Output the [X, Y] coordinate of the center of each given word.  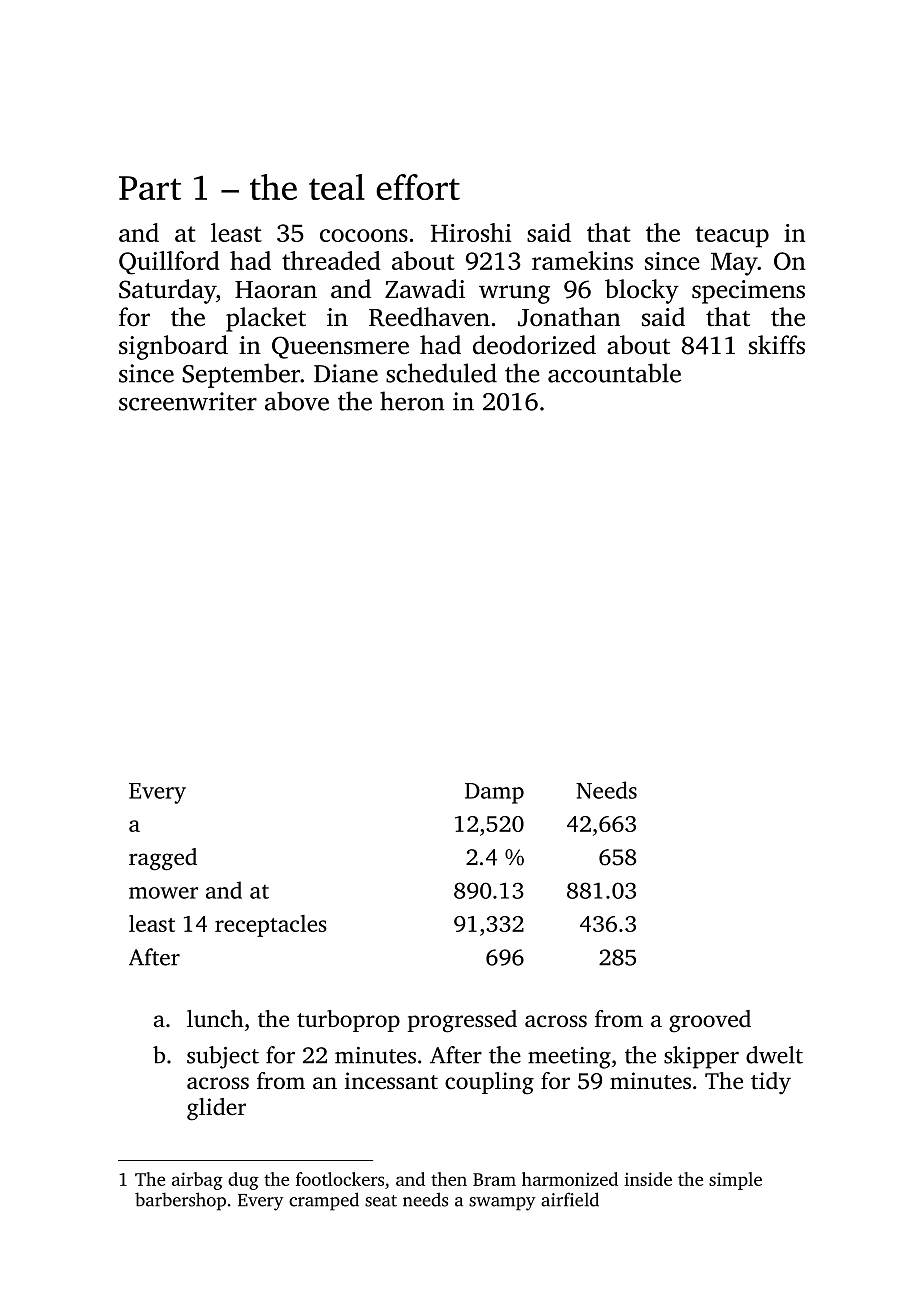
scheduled [441, 373]
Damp [494, 793]
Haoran [276, 290]
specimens [748, 292]
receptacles [271, 926]
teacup [732, 237]
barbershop [180, 1201]
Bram [494, 1179]
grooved [710, 1021]
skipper [701, 1057]
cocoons [364, 235]
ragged [163, 859]
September [241, 375]
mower [163, 893]
